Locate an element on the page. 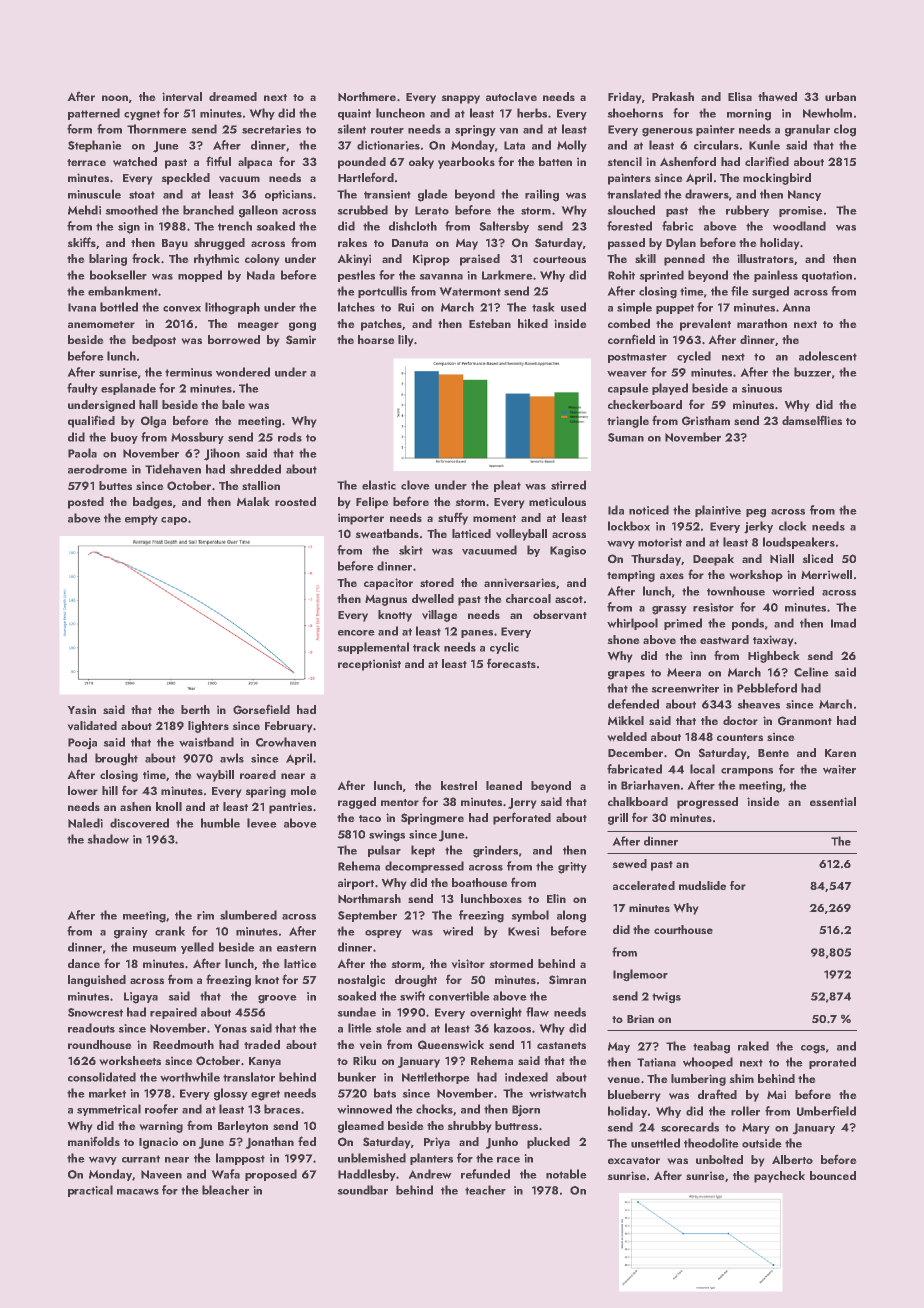 This document has width=924, height=1308. proposed is located at coordinates (271, 1175).
